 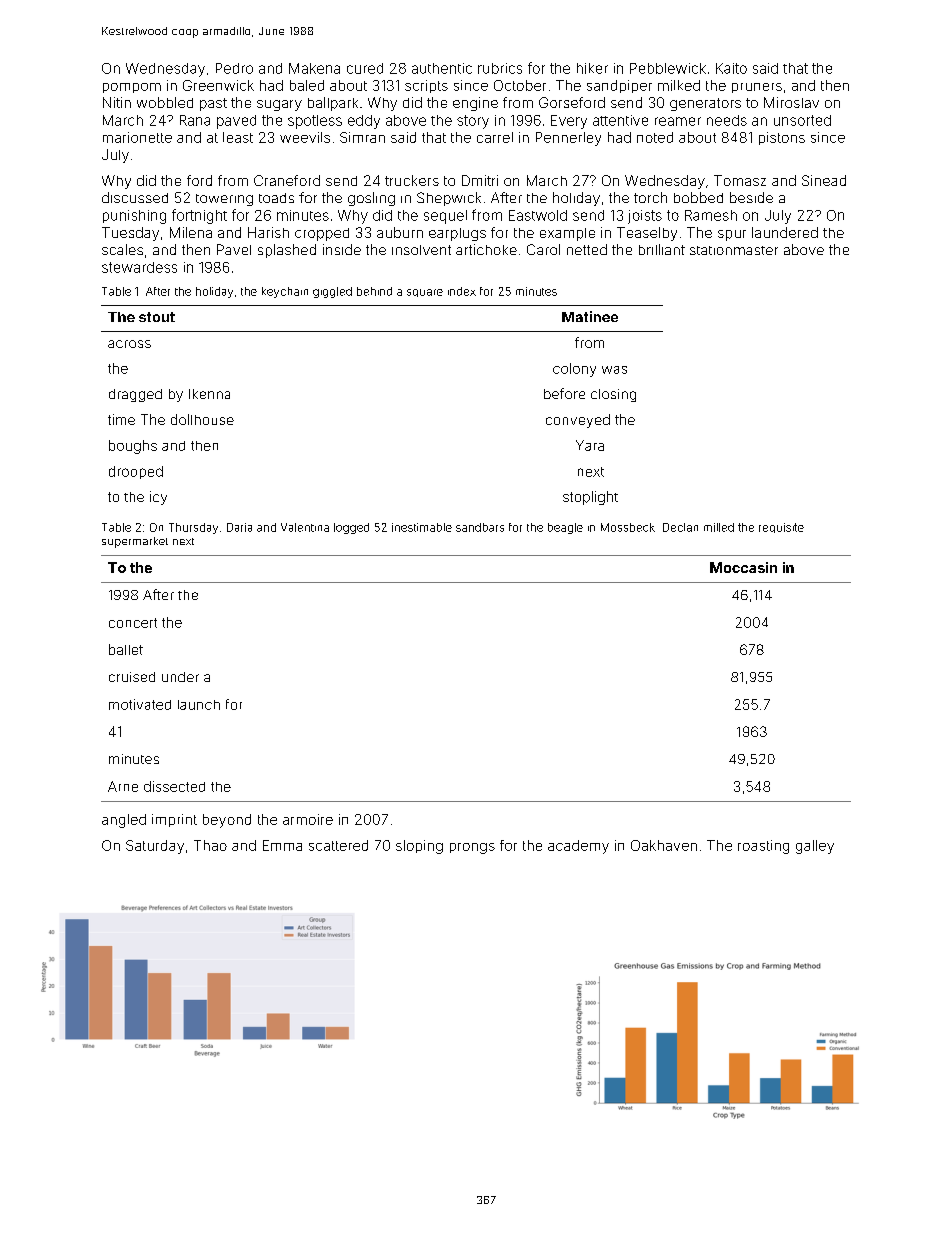 What do you see at coordinates (472, 848) in the screenshot?
I see `prongs` at bounding box center [472, 848].
